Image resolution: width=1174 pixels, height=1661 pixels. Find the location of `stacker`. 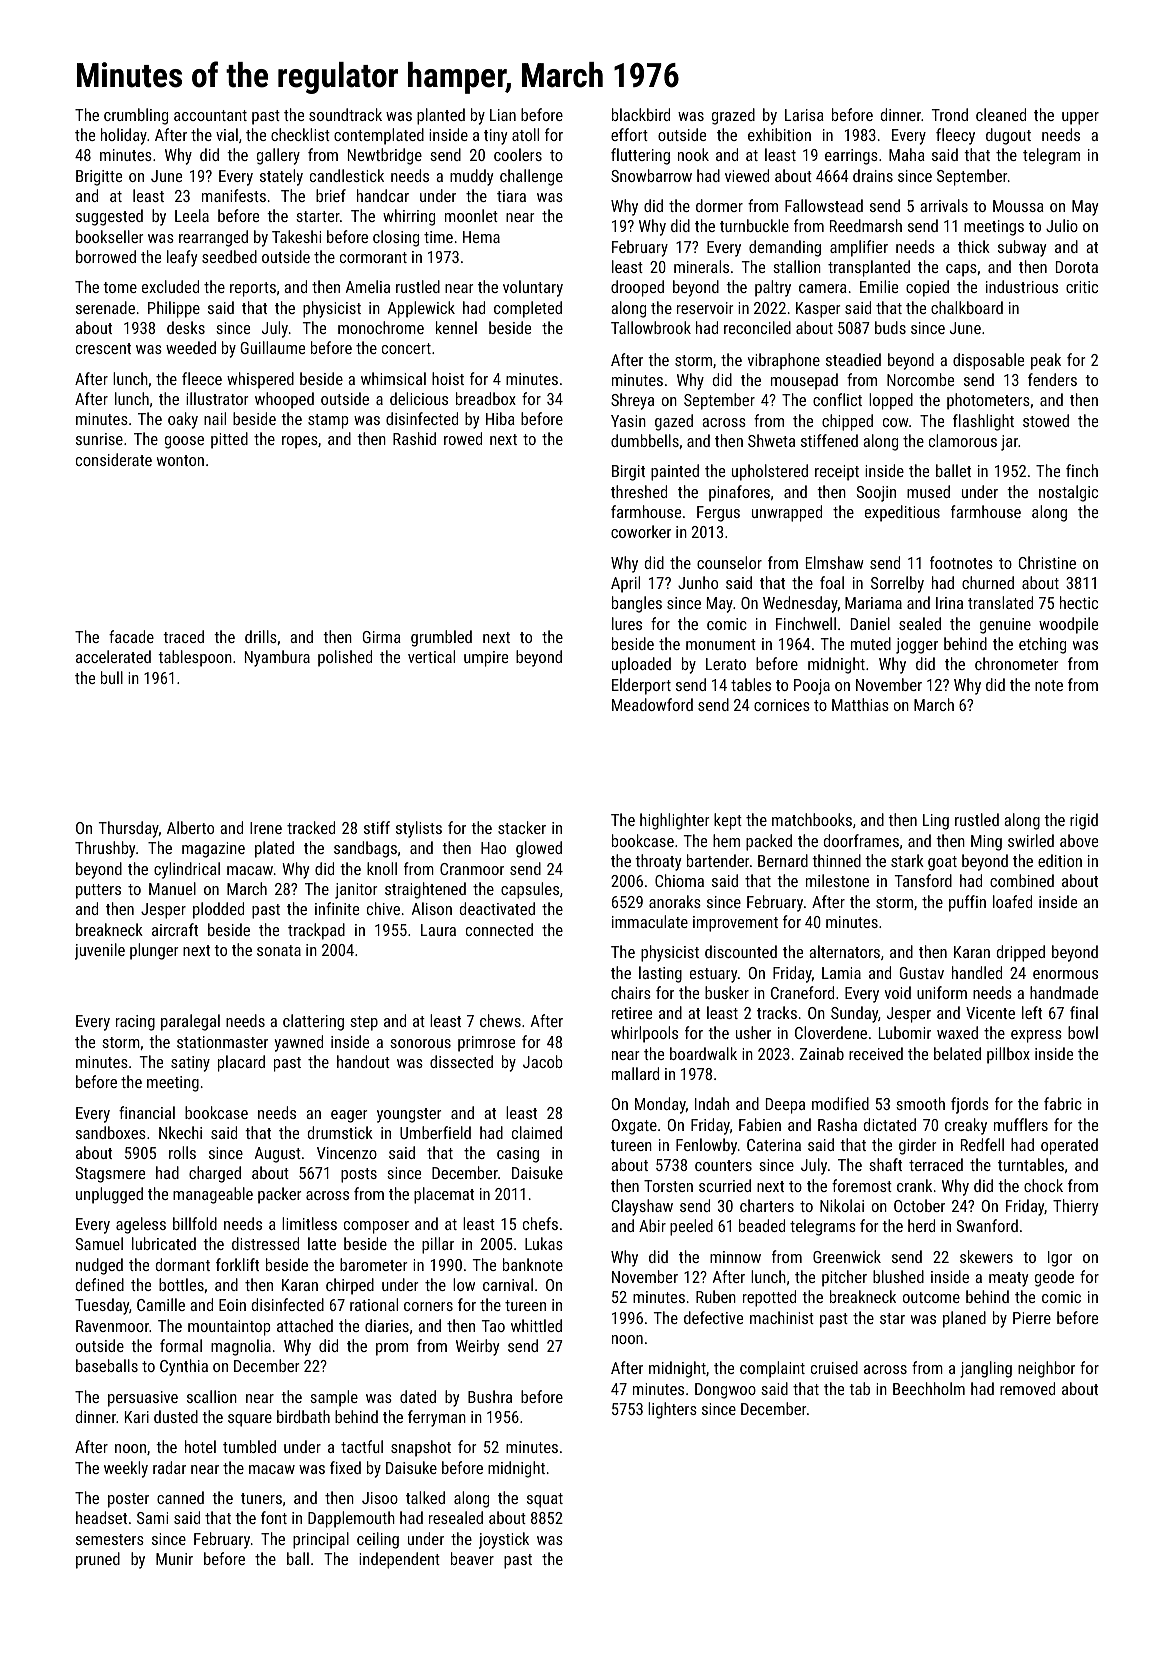

stacker is located at coordinates (522, 827).
